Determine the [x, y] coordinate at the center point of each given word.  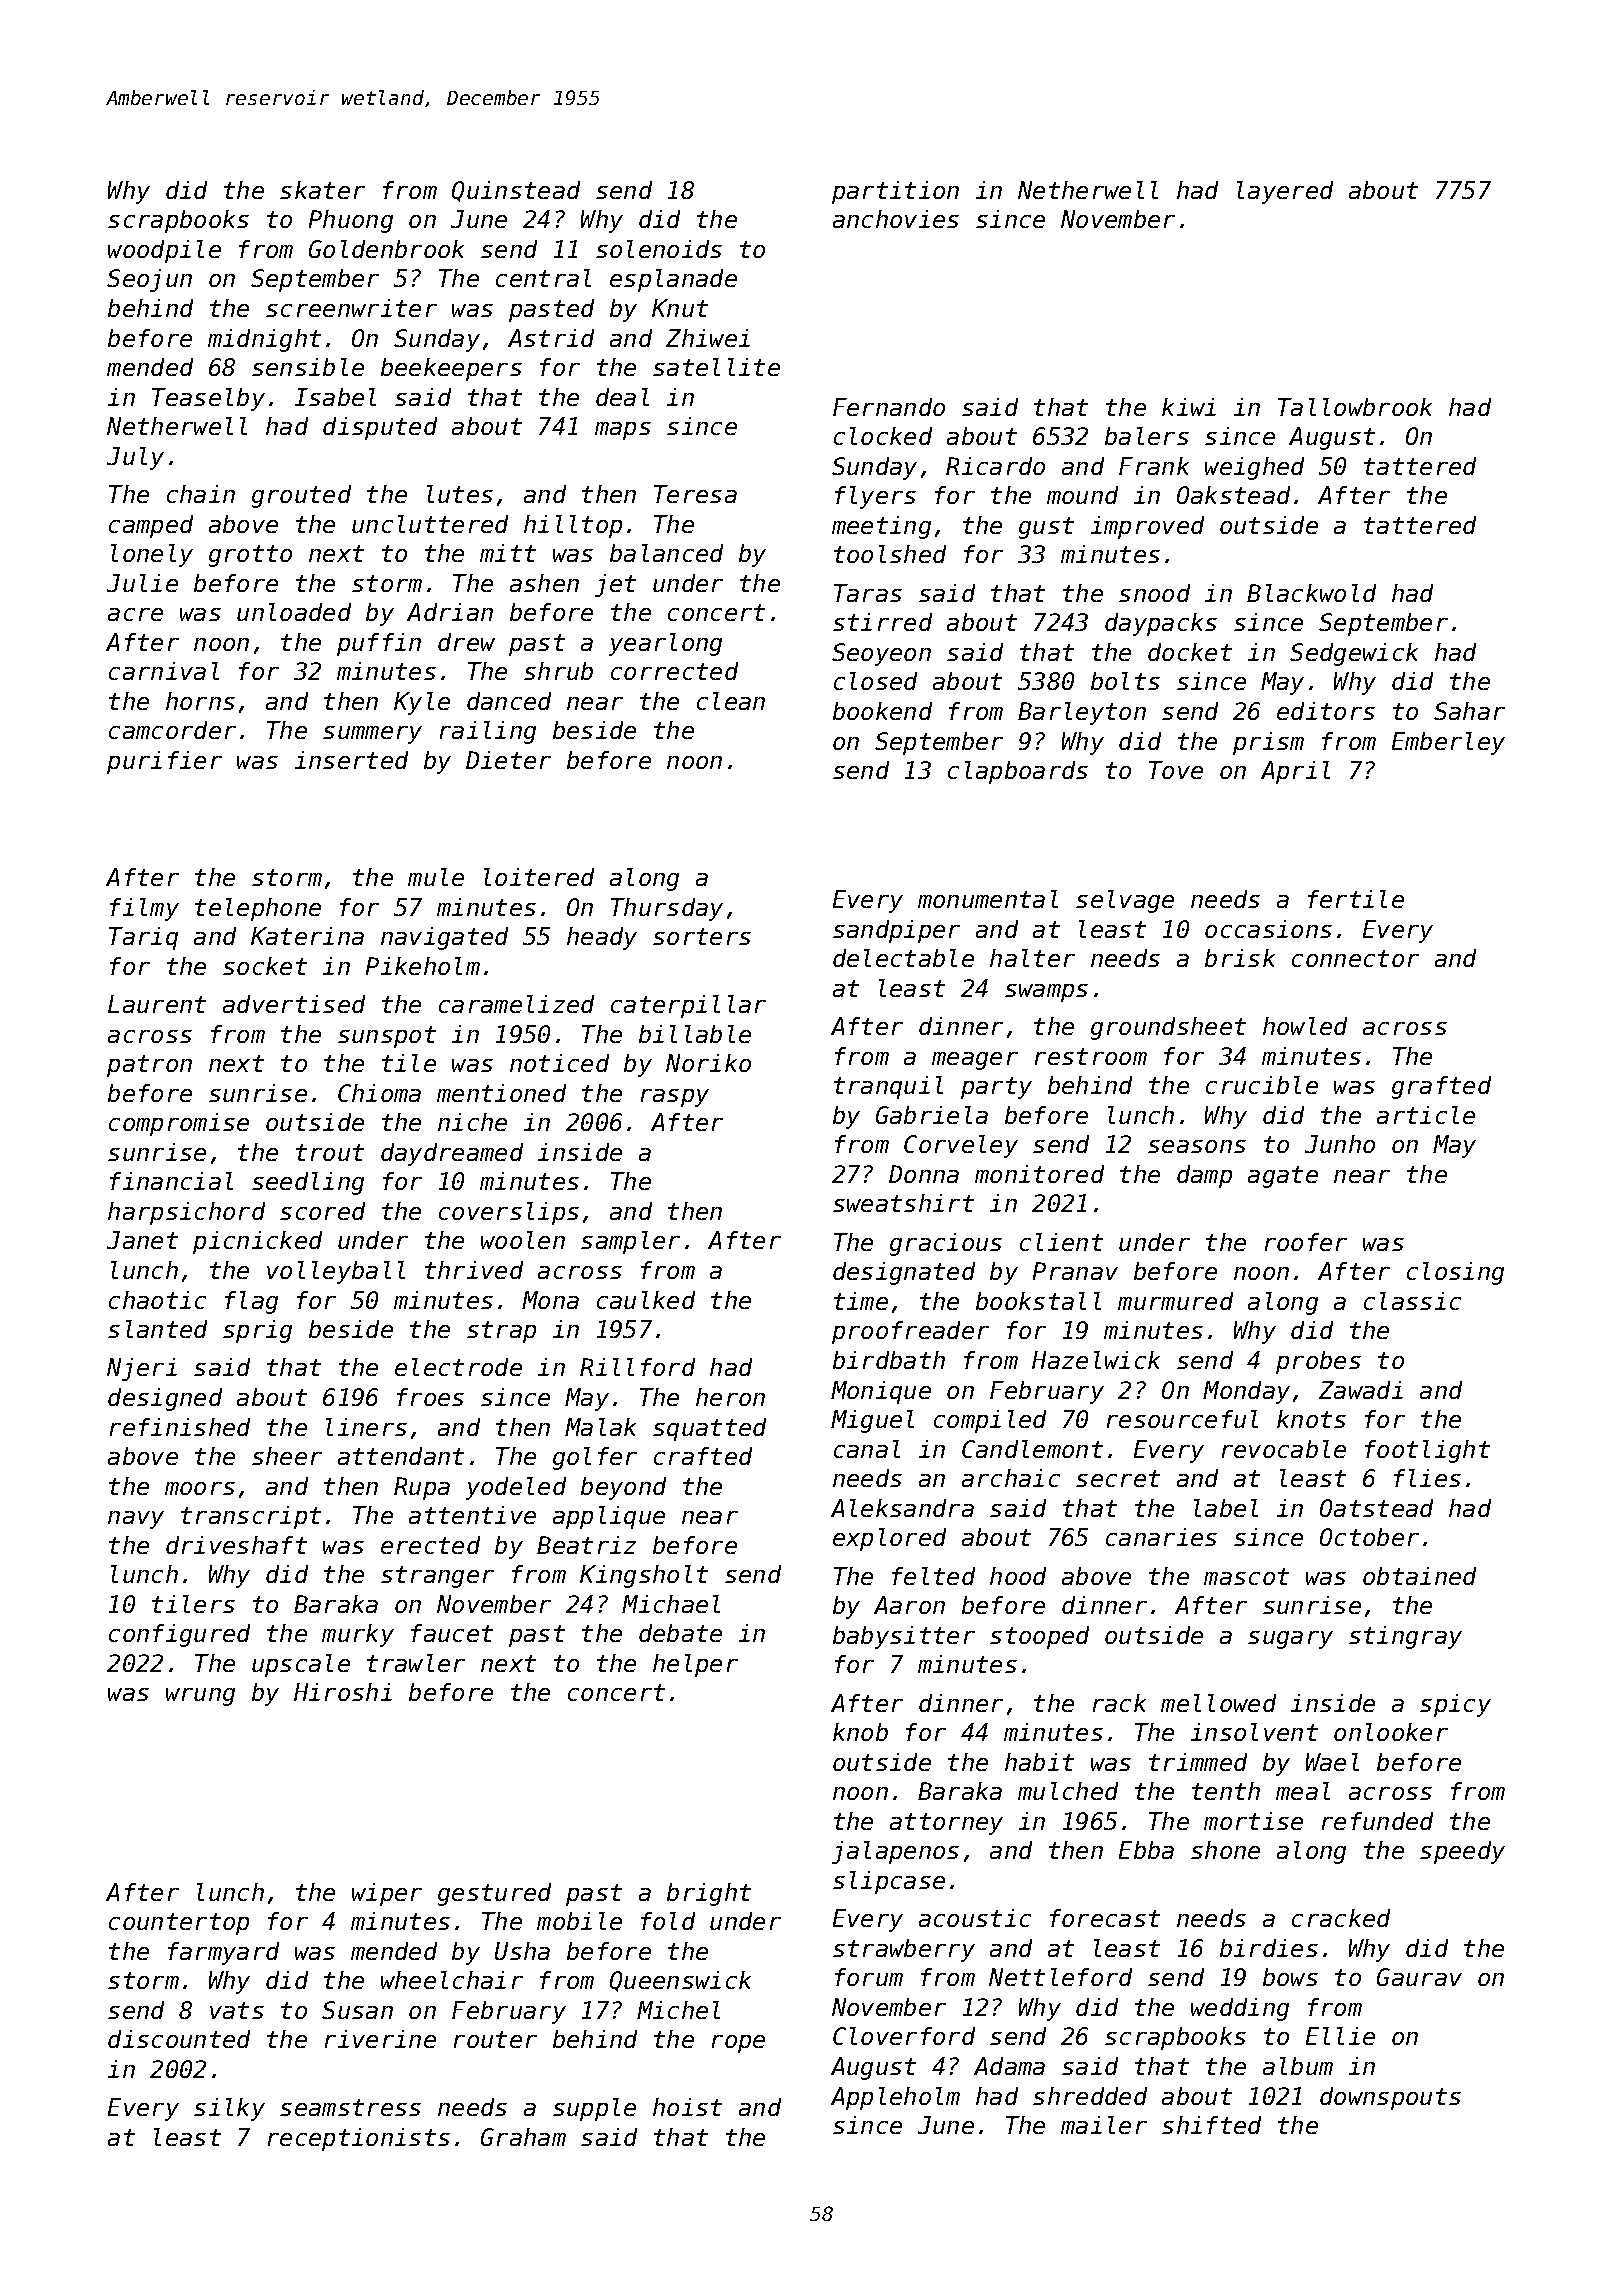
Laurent [157, 1004]
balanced [666, 553]
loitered [539, 877]
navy [136, 1520]
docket [1190, 652]
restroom [1091, 1056]
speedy [1462, 1852]
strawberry [904, 1950]
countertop [179, 1924]
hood [1018, 1576]
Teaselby [208, 399]
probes [1318, 1362]
